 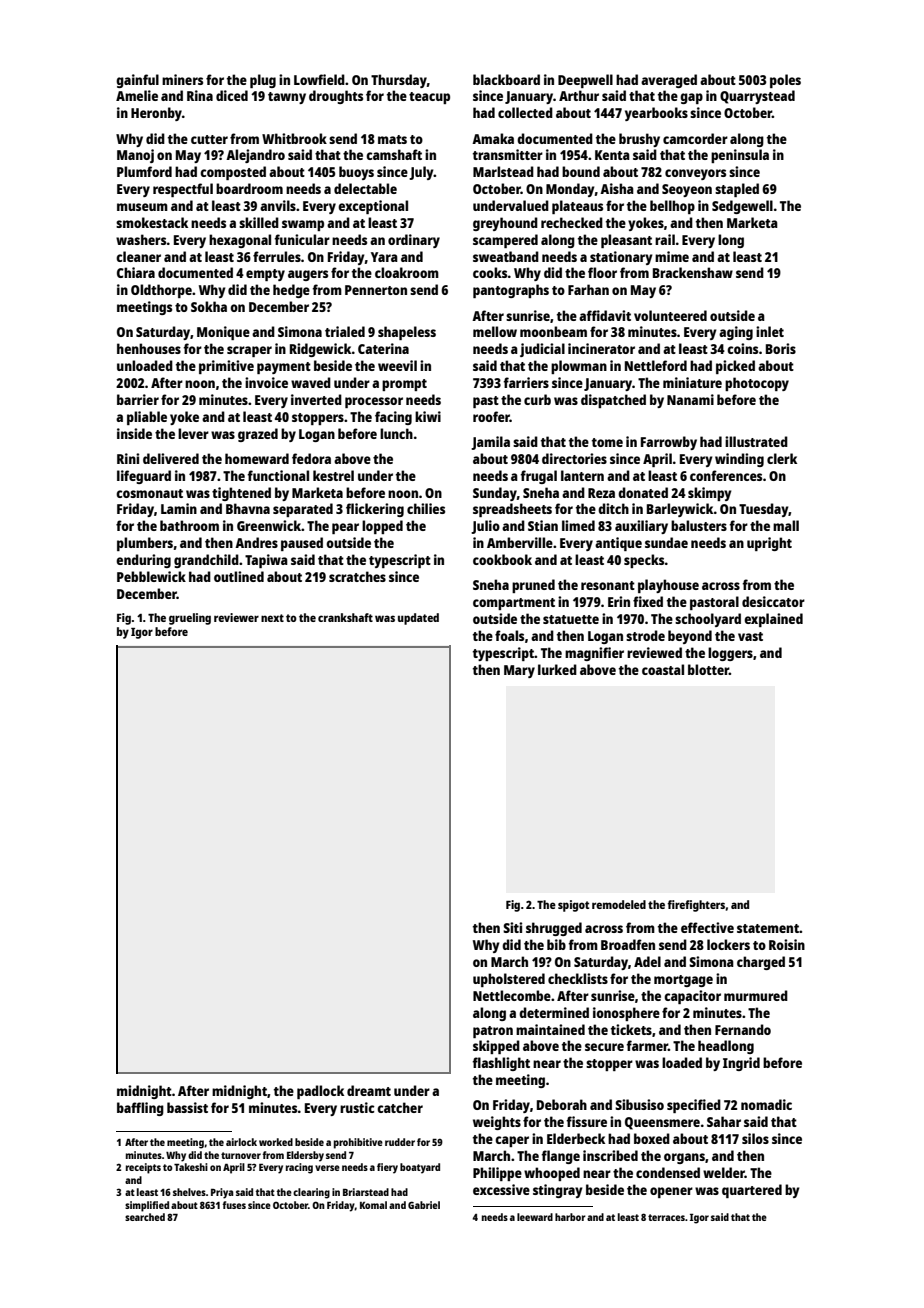 I want to click on terraces, so click(x=666, y=1217).
